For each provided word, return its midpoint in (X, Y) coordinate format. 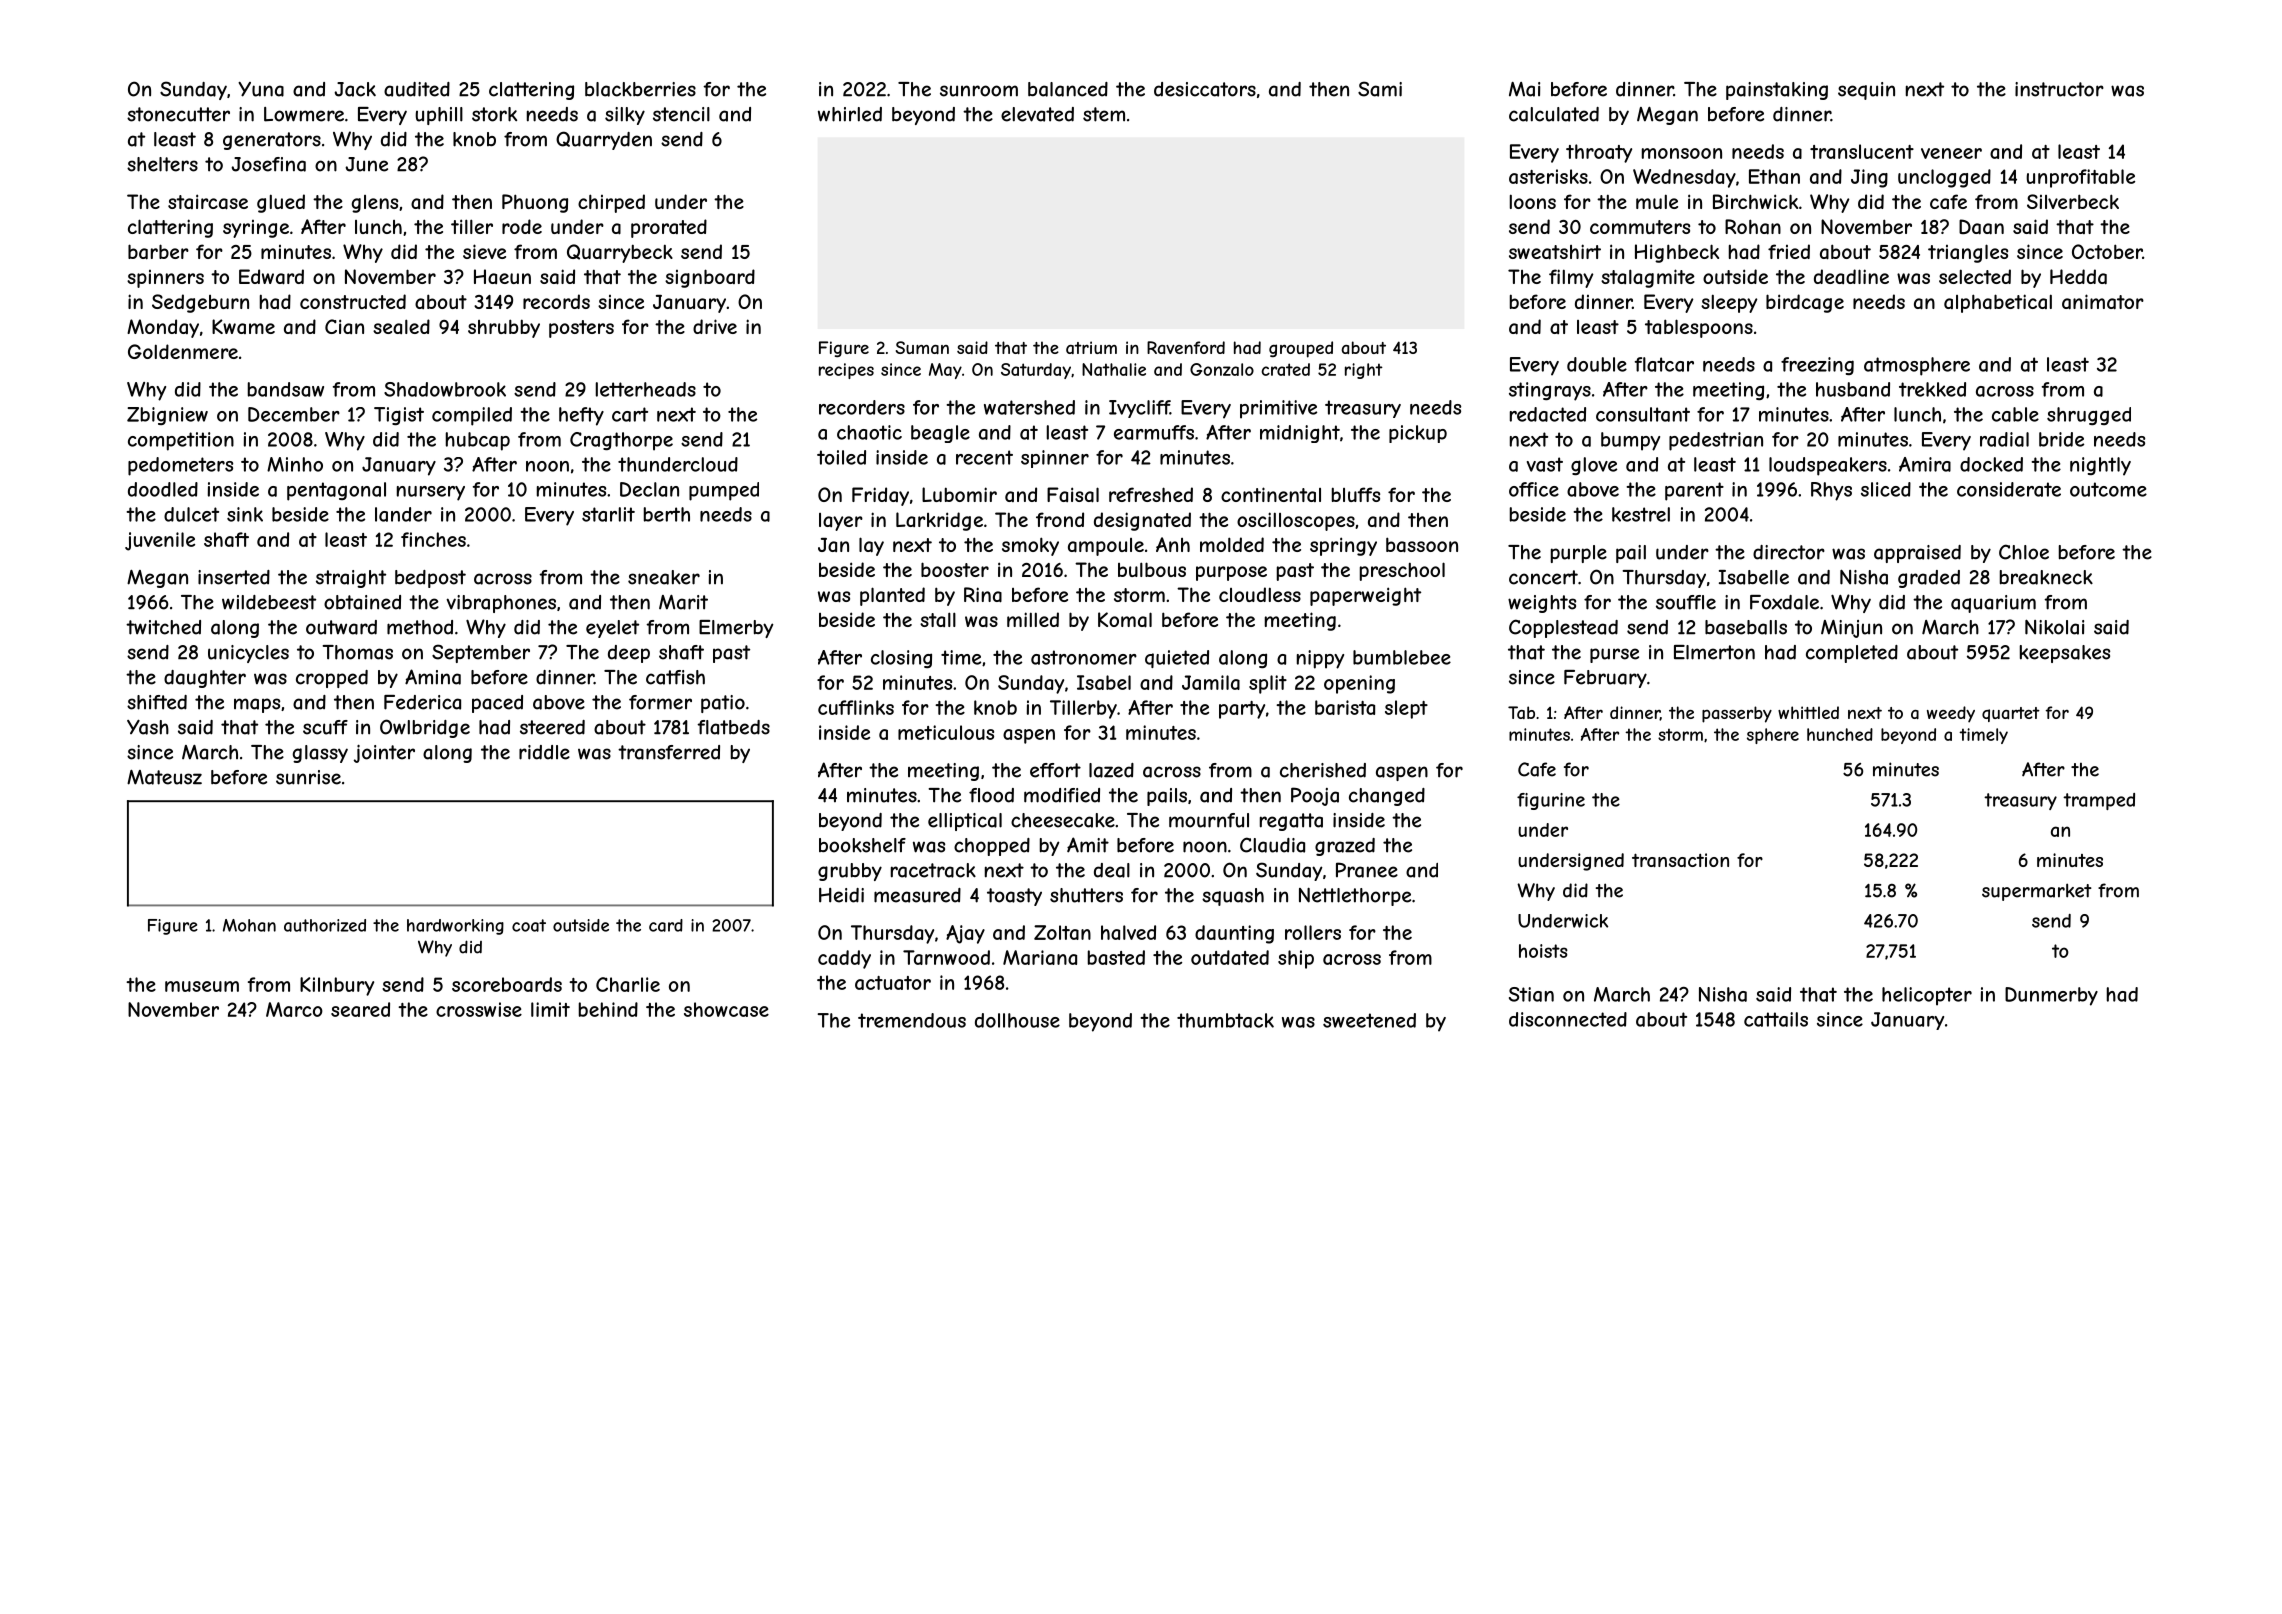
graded (1929, 579)
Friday (880, 496)
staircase (208, 202)
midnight (1300, 434)
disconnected (1568, 1019)
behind (608, 1009)
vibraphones (501, 604)
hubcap (478, 441)
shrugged (2089, 416)
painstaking (1777, 91)
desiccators (1205, 89)
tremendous (912, 1020)
